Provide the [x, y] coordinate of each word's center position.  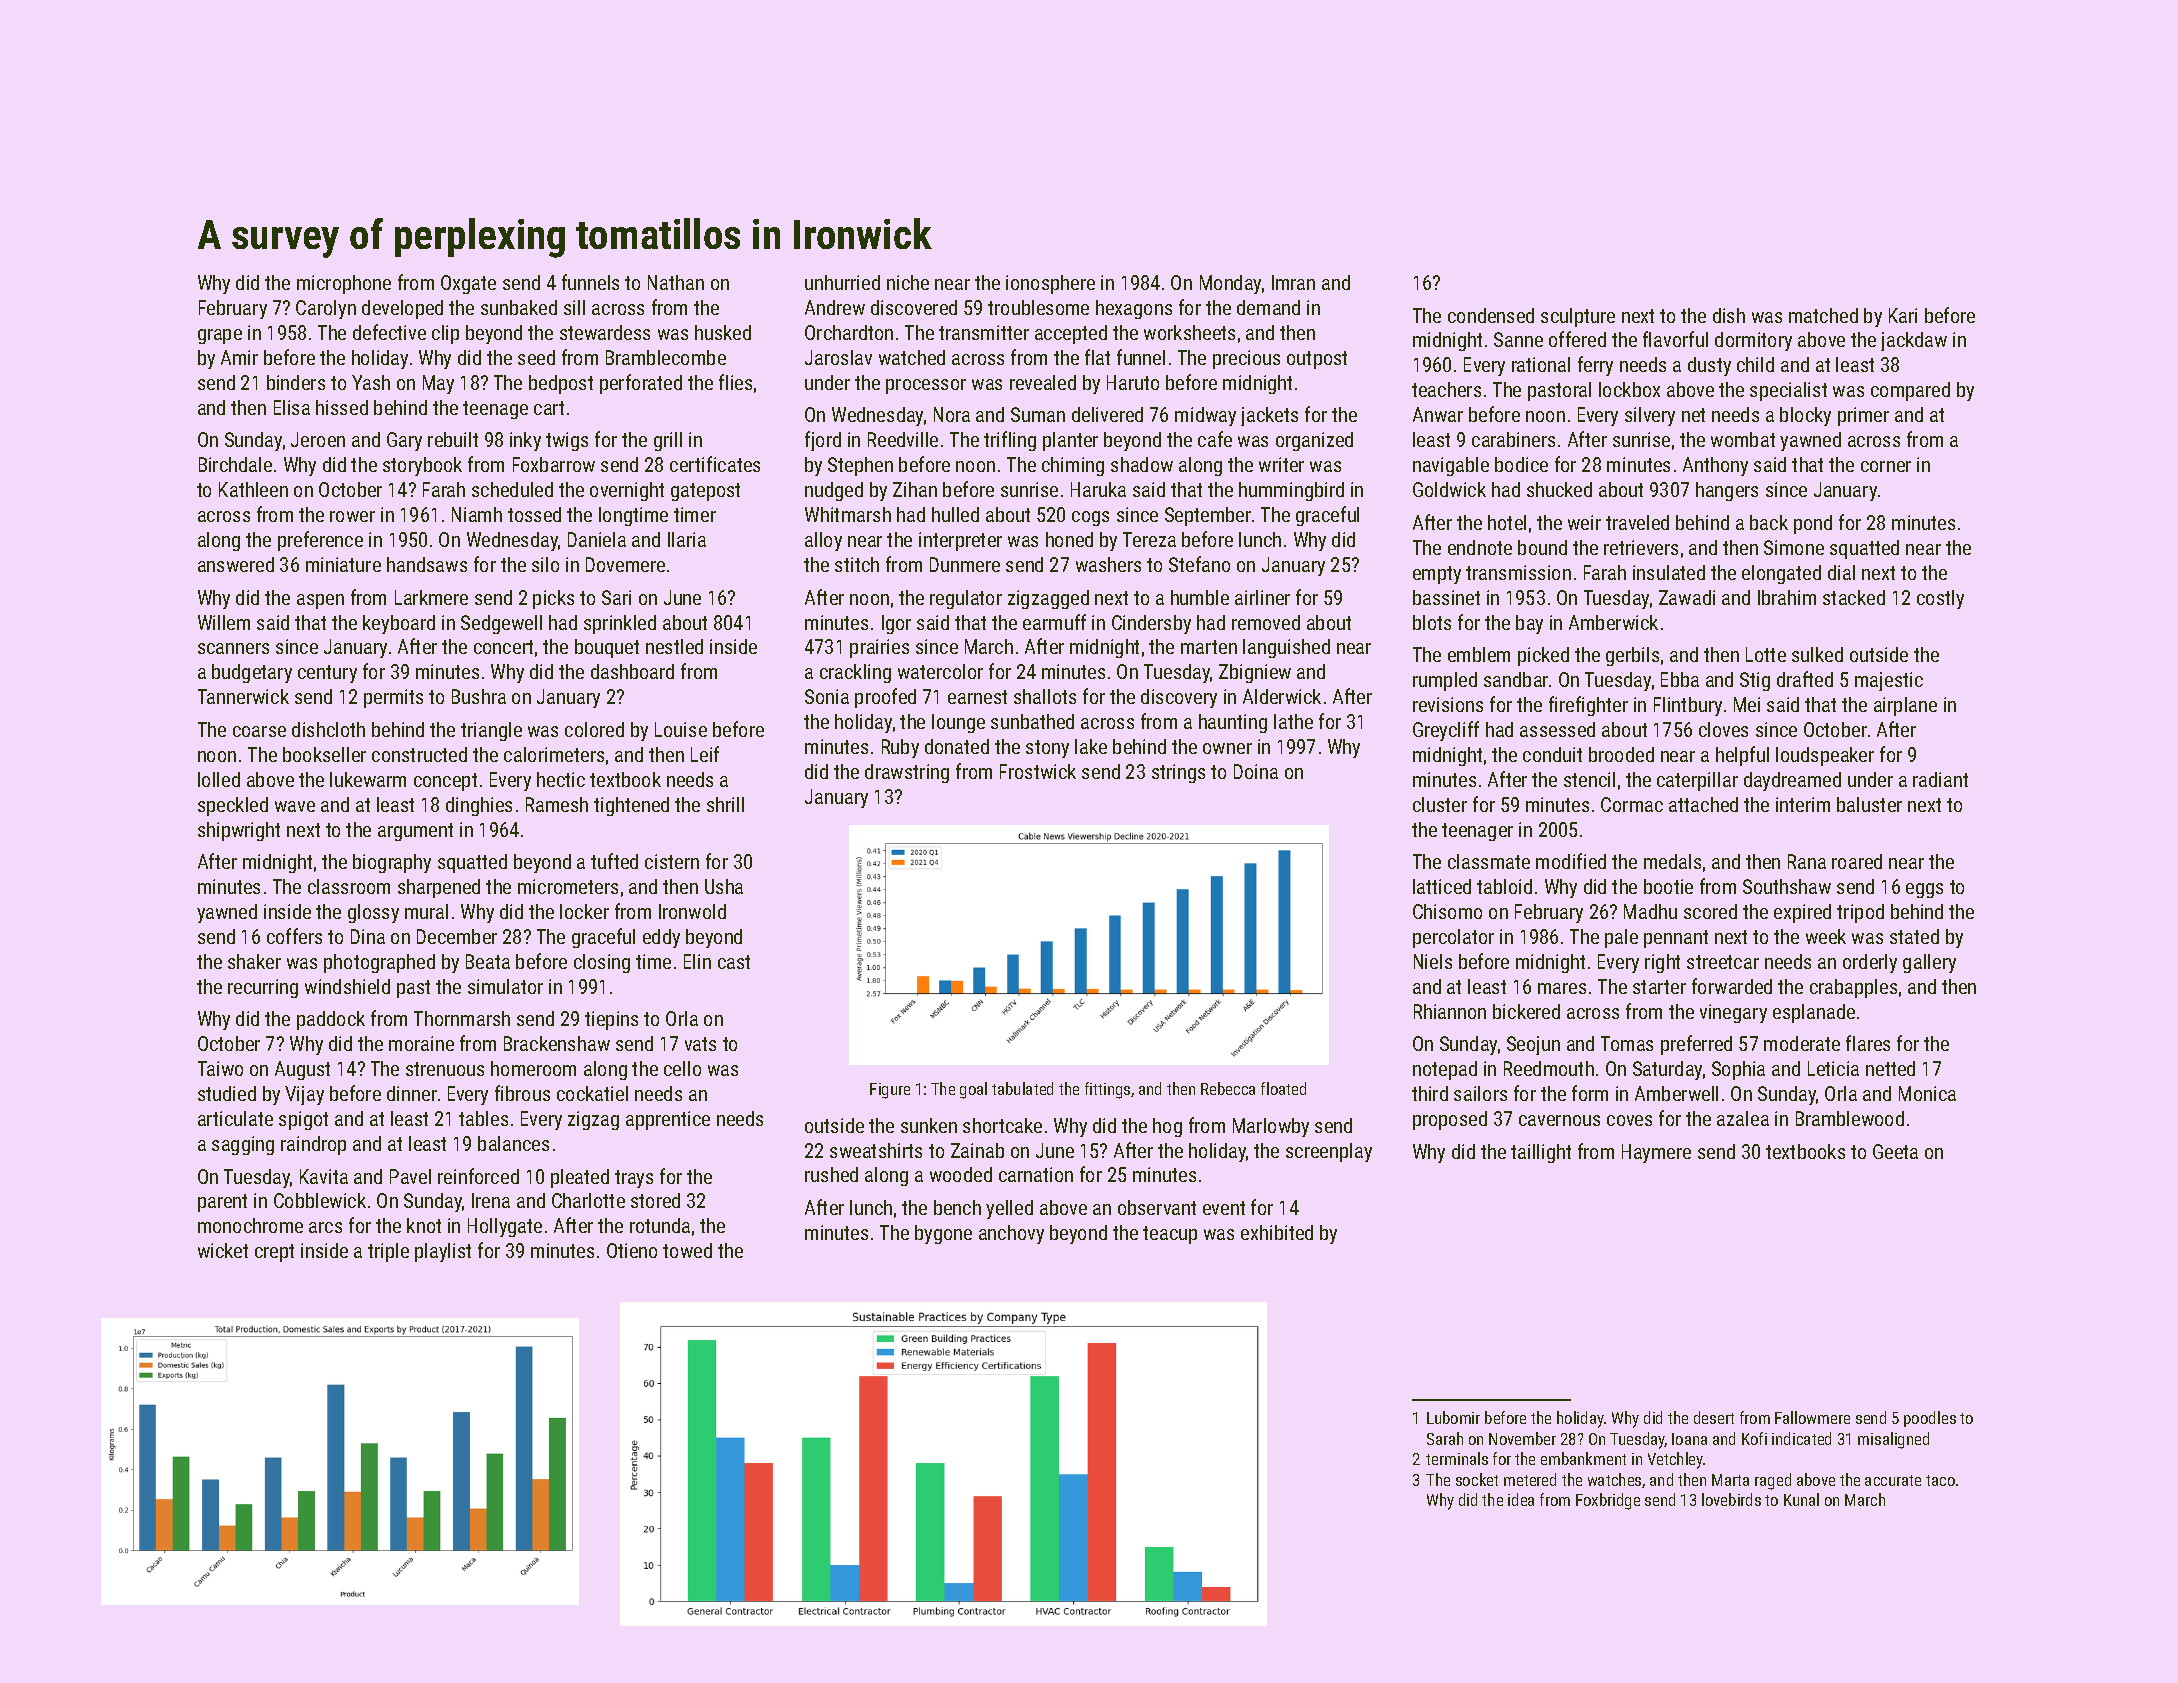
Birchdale [235, 464]
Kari [1903, 315]
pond [1813, 524]
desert [1714, 1417]
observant [1157, 1207]
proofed [885, 698]
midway [1205, 416]
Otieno [632, 1250]
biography [392, 863]
